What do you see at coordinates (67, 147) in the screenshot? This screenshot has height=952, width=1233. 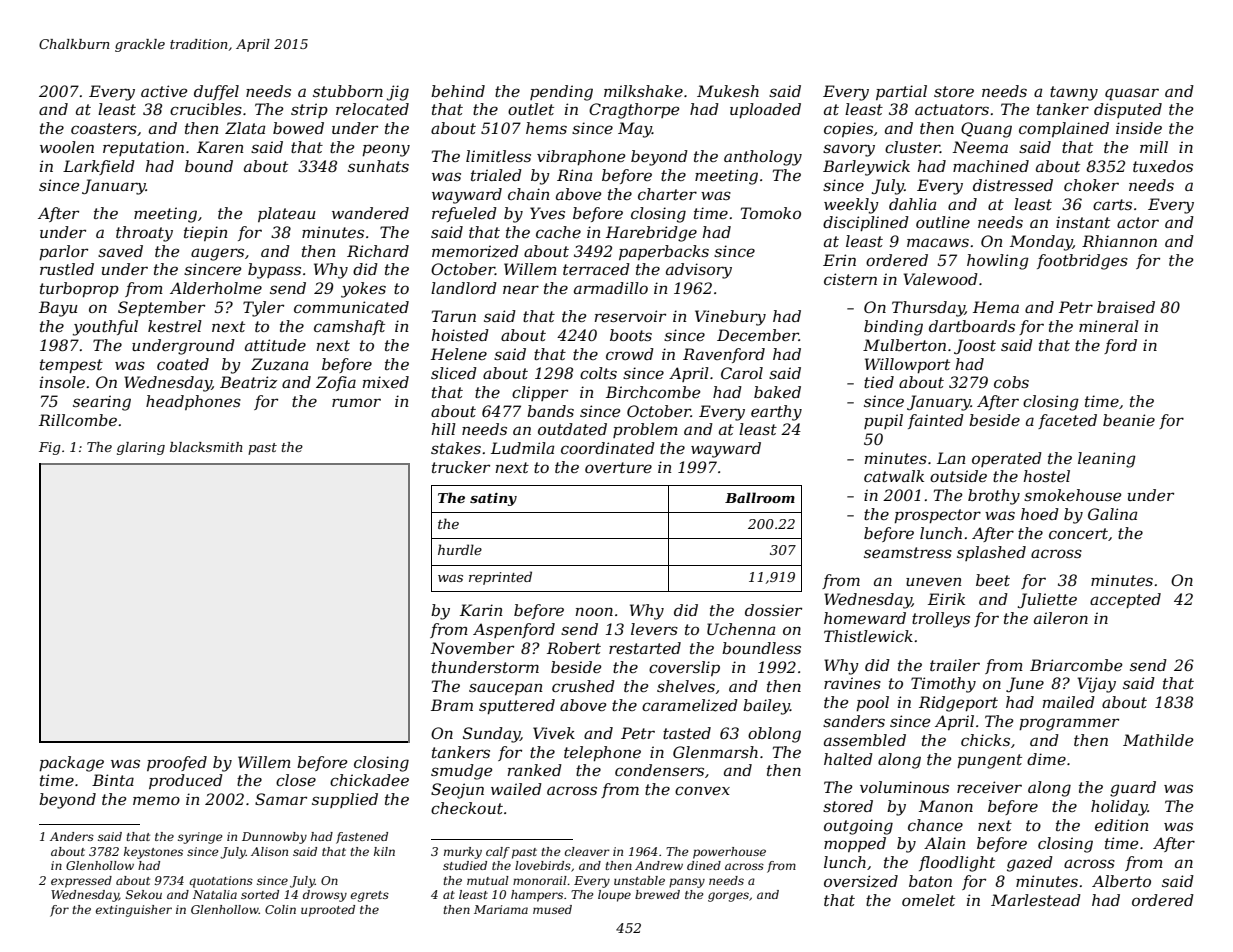 I see `woolen` at bounding box center [67, 147].
